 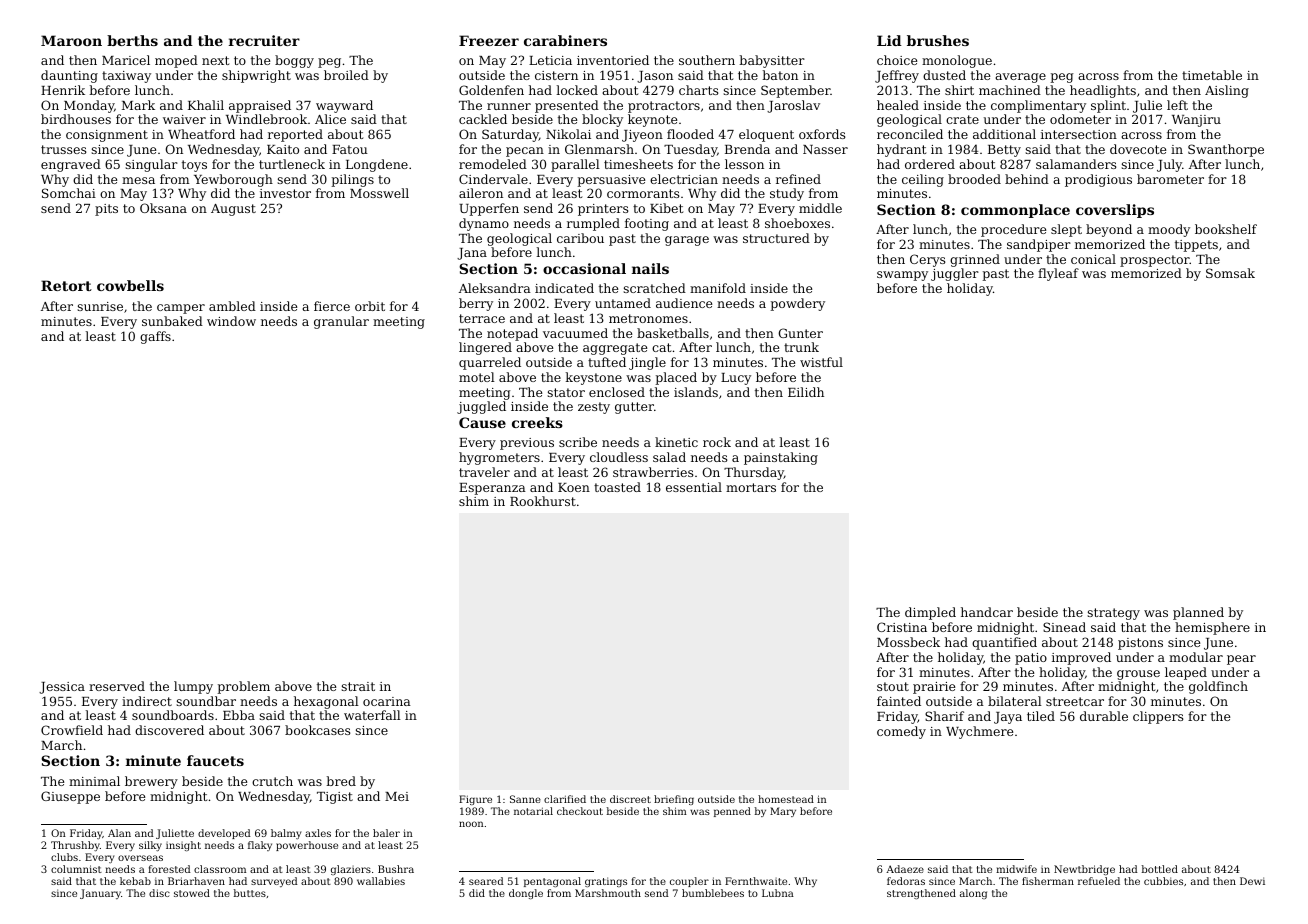 What do you see at coordinates (341, 322) in the screenshot?
I see `granular` at bounding box center [341, 322].
